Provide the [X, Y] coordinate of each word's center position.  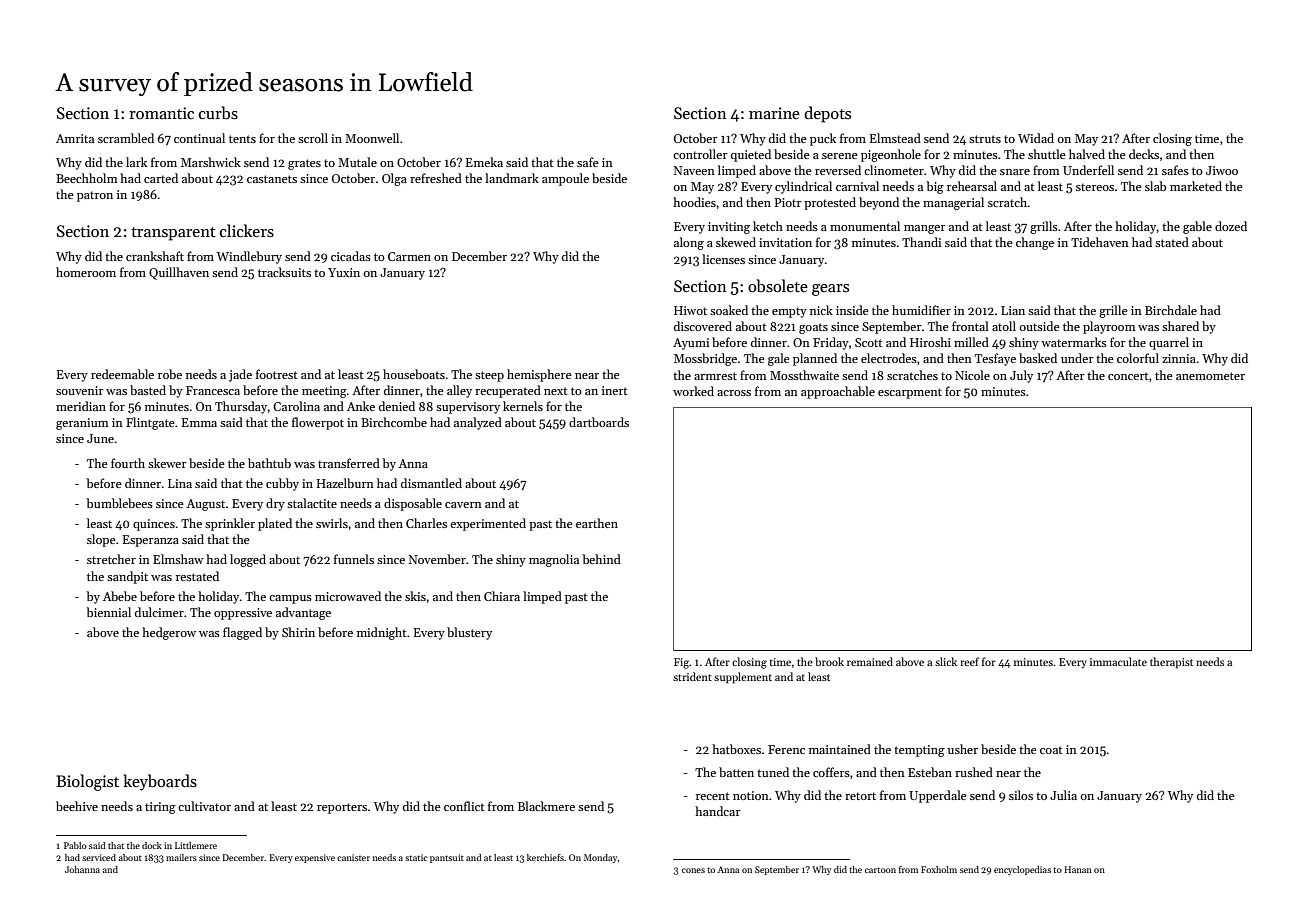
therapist [1171, 663]
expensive [315, 858]
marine [774, 113]
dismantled [431, 483]
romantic [161, 113]
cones [693, 870]
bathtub [269, 463]
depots [827, 114]
